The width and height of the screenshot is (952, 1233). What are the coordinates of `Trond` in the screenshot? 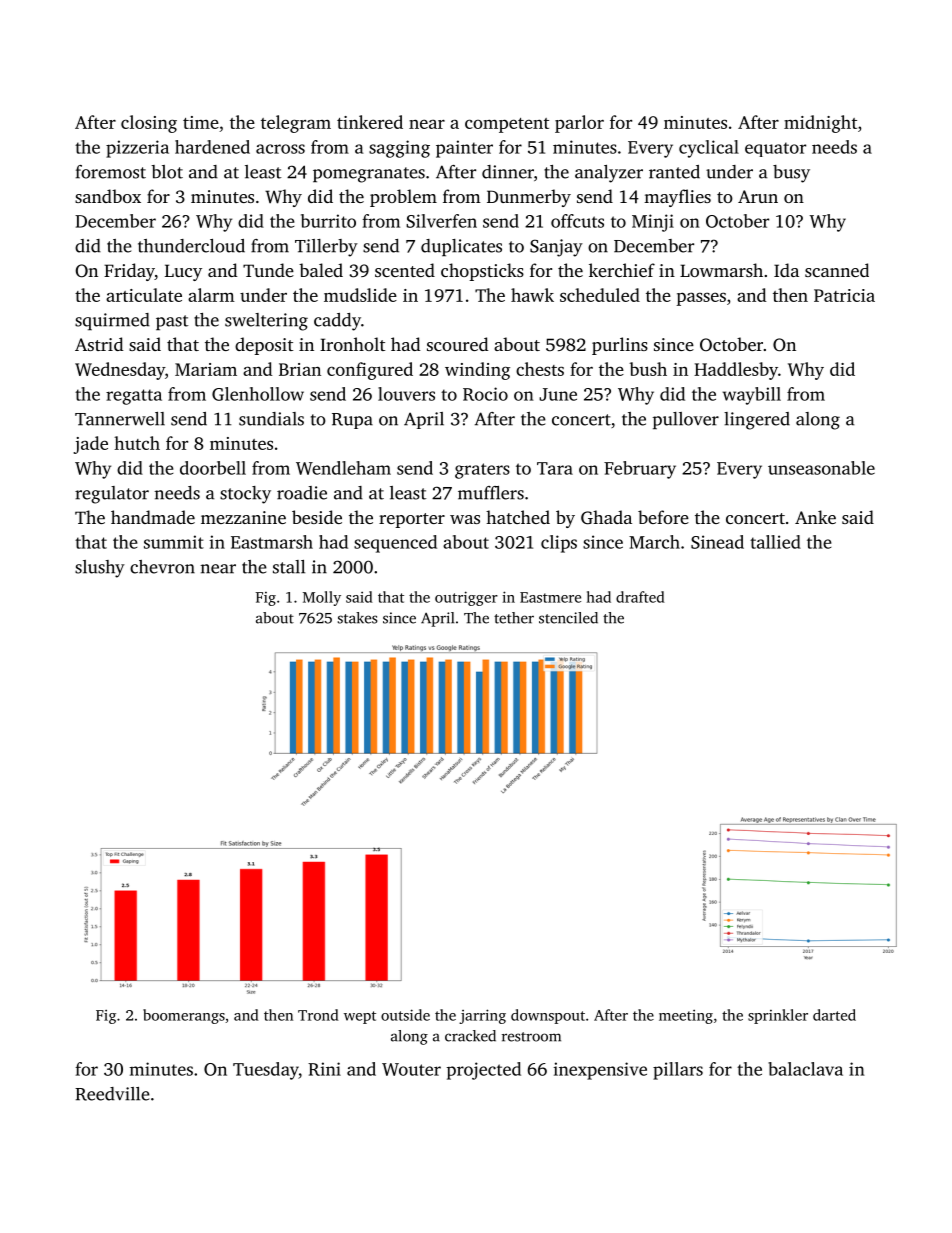 It's located at (318, 1015).
